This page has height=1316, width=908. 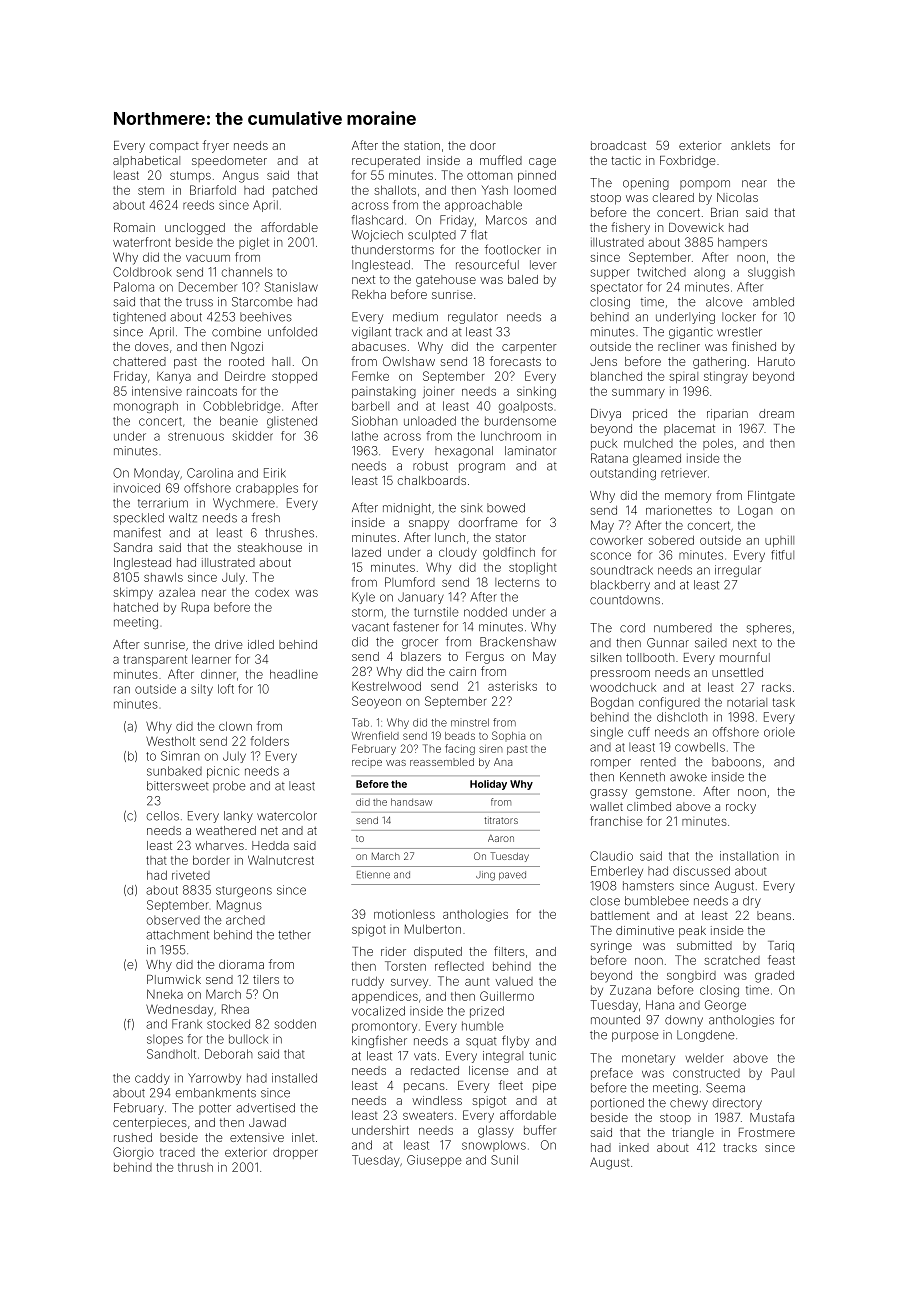 What do you see at coordinates (198, 205) in the page?
I see `reeds` at bounding box center [198, 205].
